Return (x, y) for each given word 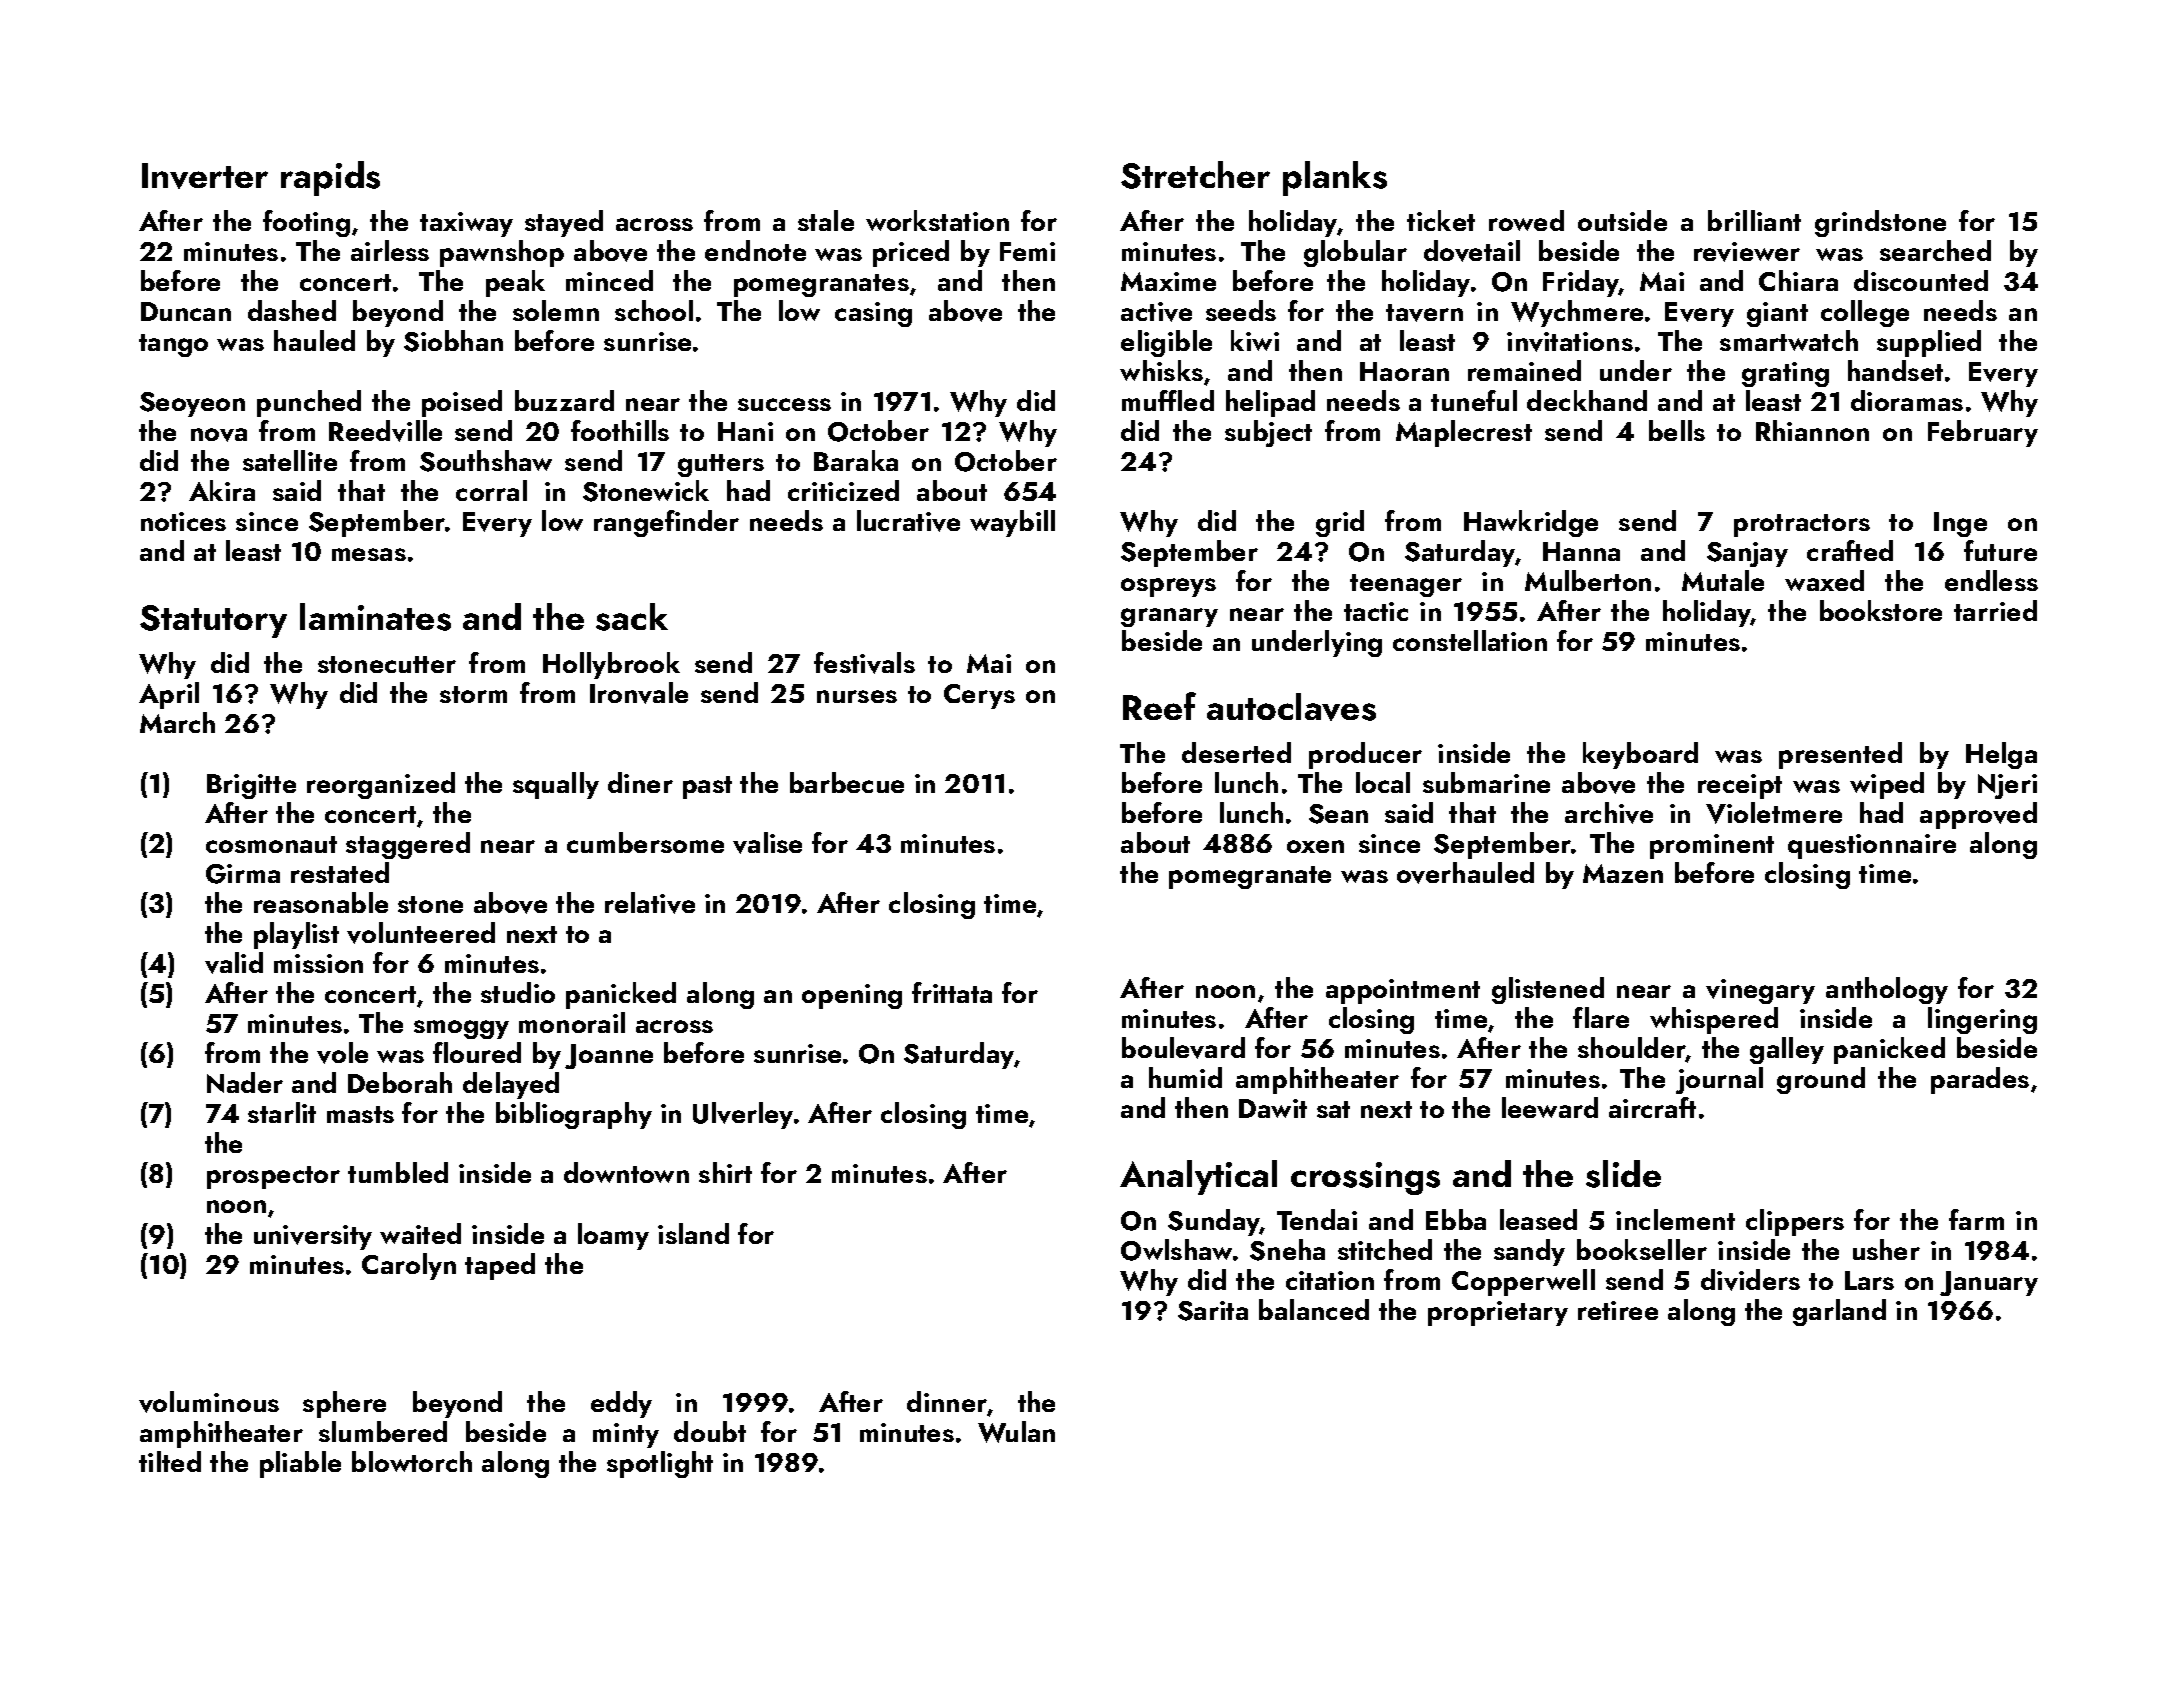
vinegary (1760, 991)
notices (183, 521)
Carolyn (409, 1266)
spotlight (660, 1464)
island (693, 1233)
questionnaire (1872, 846)
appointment (1403, 991)
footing (306, 223)
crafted (1850, 550)
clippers (1795, 1222)
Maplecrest (1464, 433)
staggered (408, 845)
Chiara (1798, 280)
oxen (1315, 846)
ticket (1441, 220)
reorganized (381, 785)
